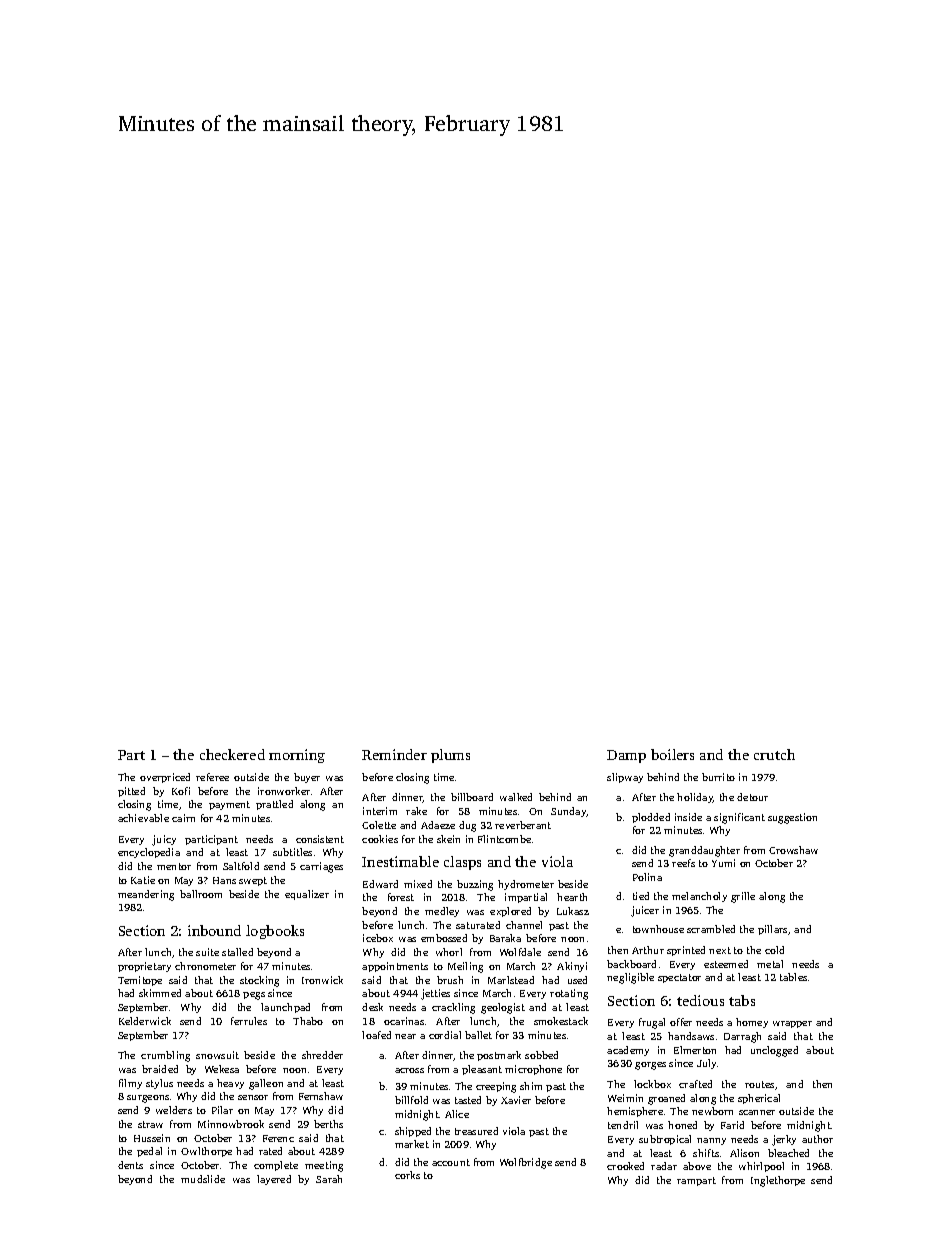 The image size is (952, 1233). Describe the element at coordinates (630, 978) in the image. I see `negligible` at that location.
